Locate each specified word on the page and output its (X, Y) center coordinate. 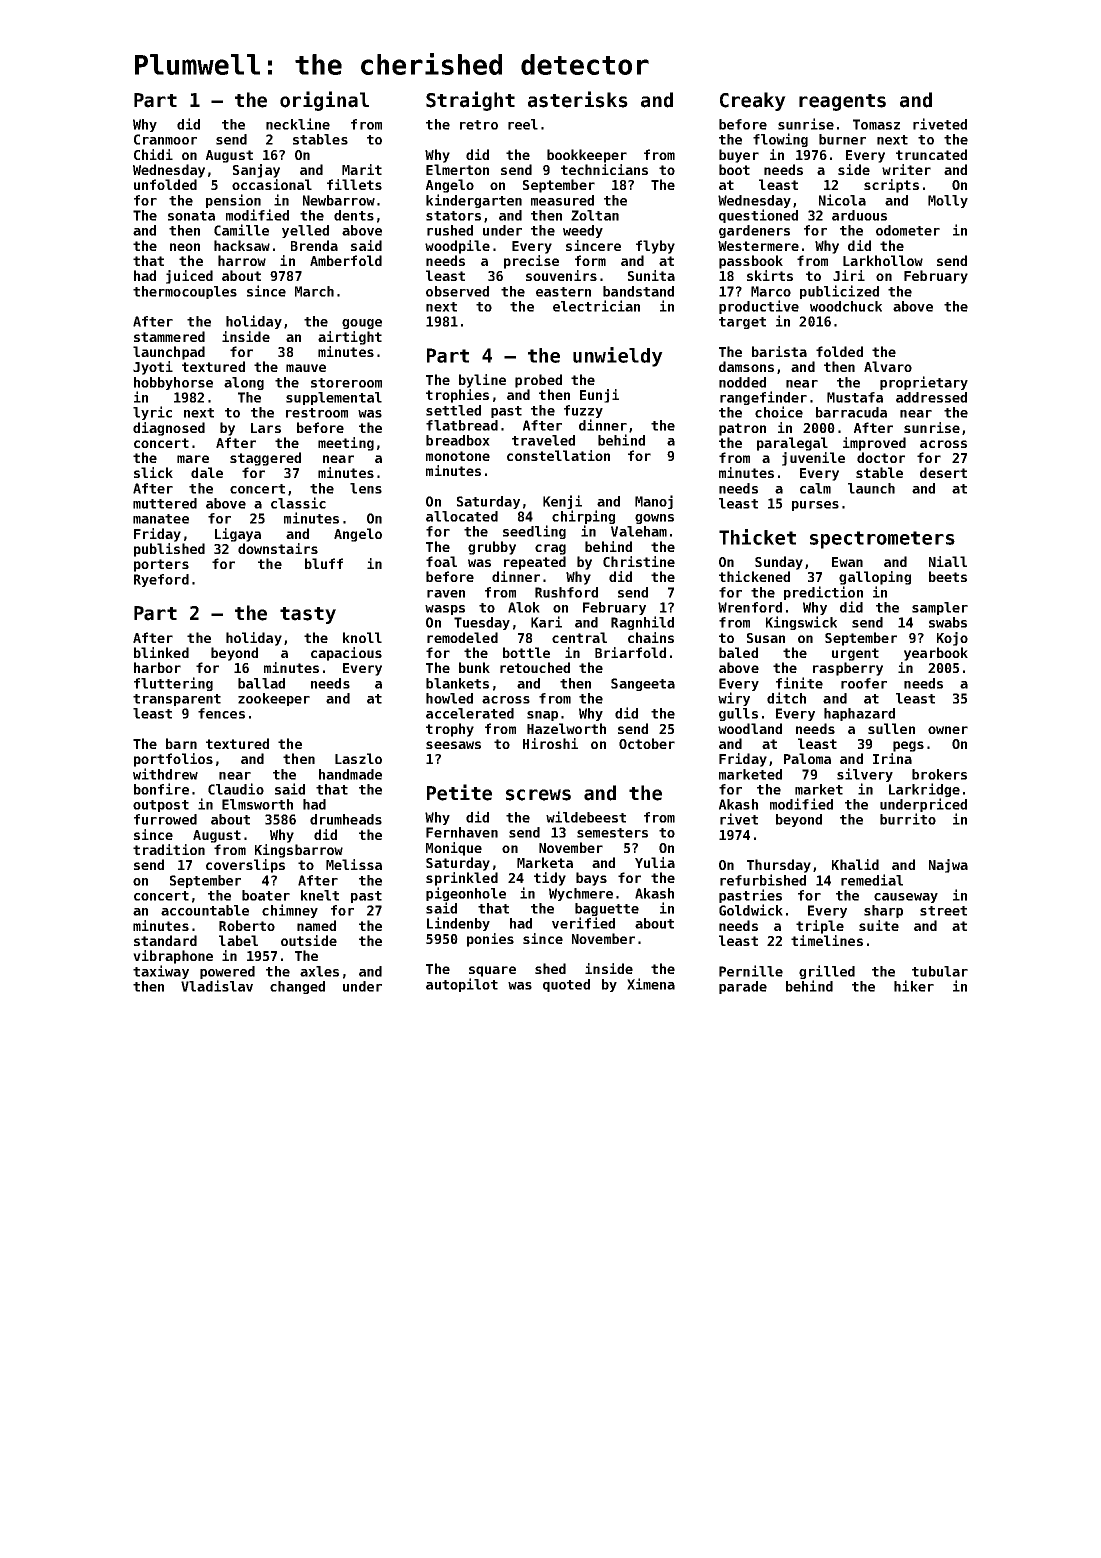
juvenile (813, 459)
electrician (596, 306)
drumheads (346, 819)
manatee (161, 519)
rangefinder (763, 398)
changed (297, 987)
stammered (169, 336)
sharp (883, 911)
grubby (492, 548)
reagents (842, 102)
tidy (550, 879)
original (324, 101)
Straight (470, 101)
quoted (566, 985)
